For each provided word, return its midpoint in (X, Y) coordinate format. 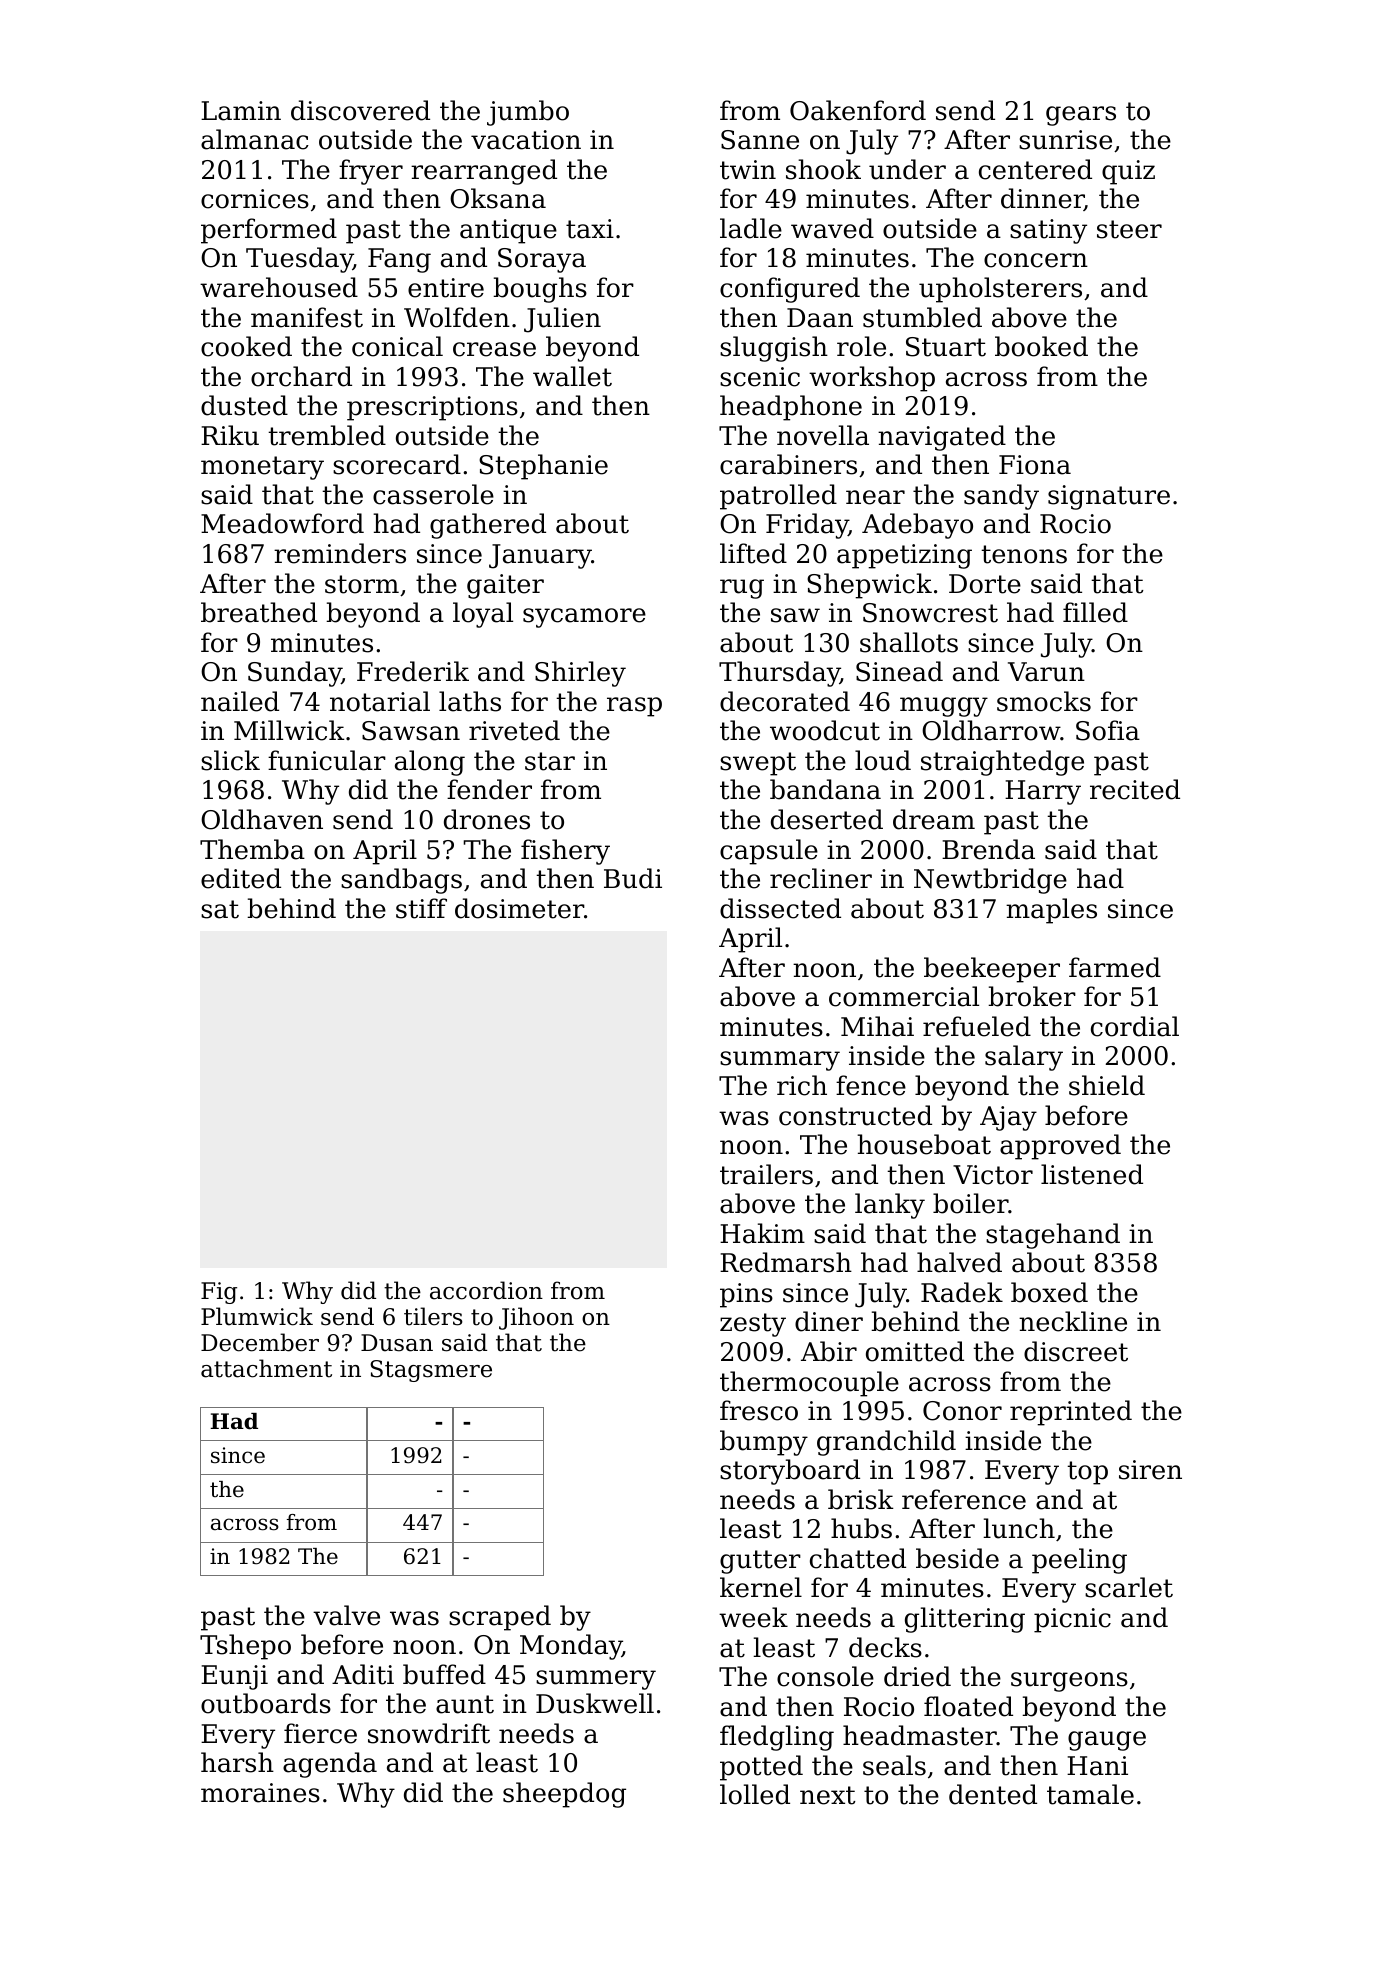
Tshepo (245, 1647)
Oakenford (858, 110)
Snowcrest (930, 613)
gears (1081, 116)
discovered (360, 110)
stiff (421, 908)
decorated (785, 701)
